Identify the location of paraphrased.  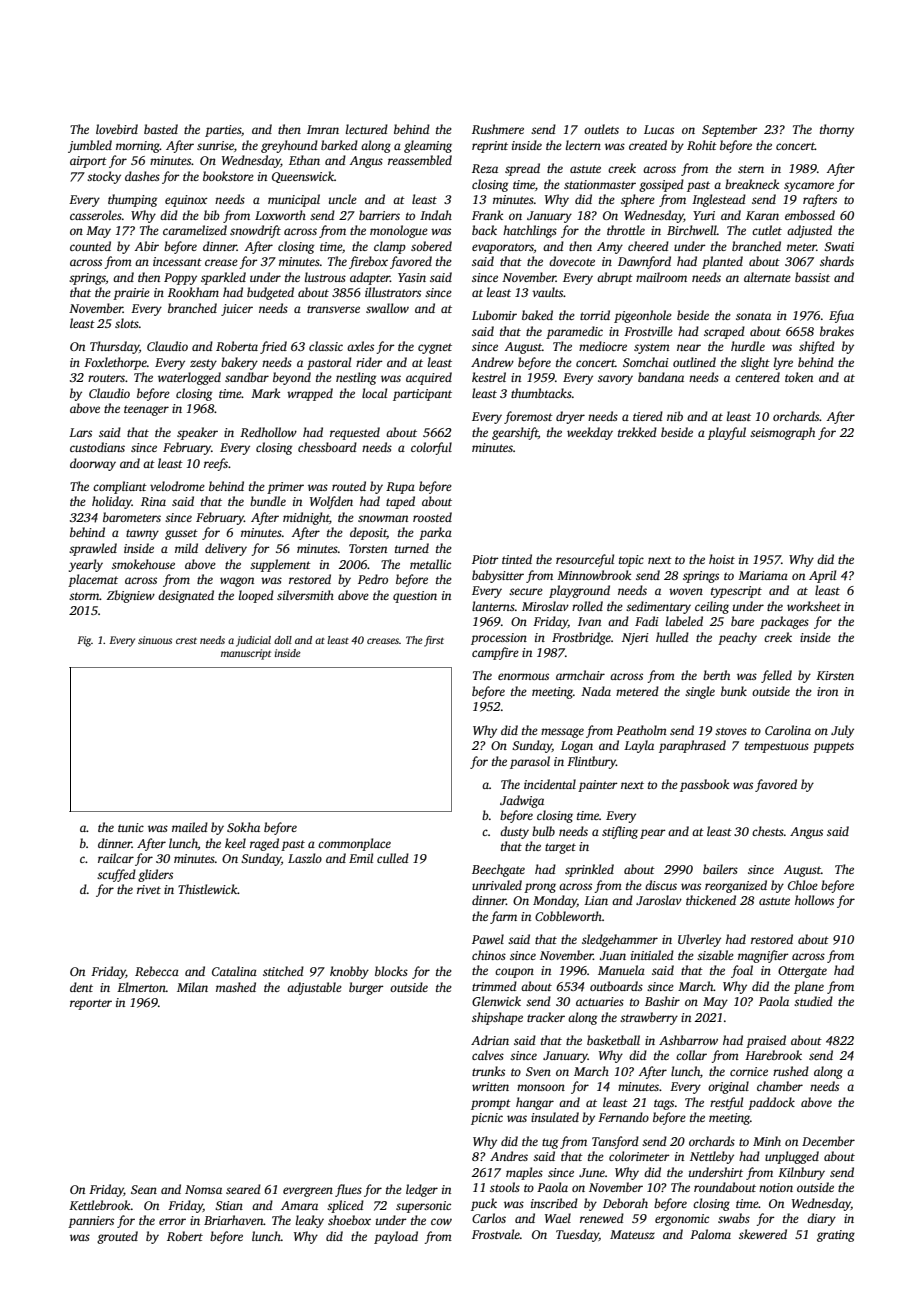
(692, 746).
